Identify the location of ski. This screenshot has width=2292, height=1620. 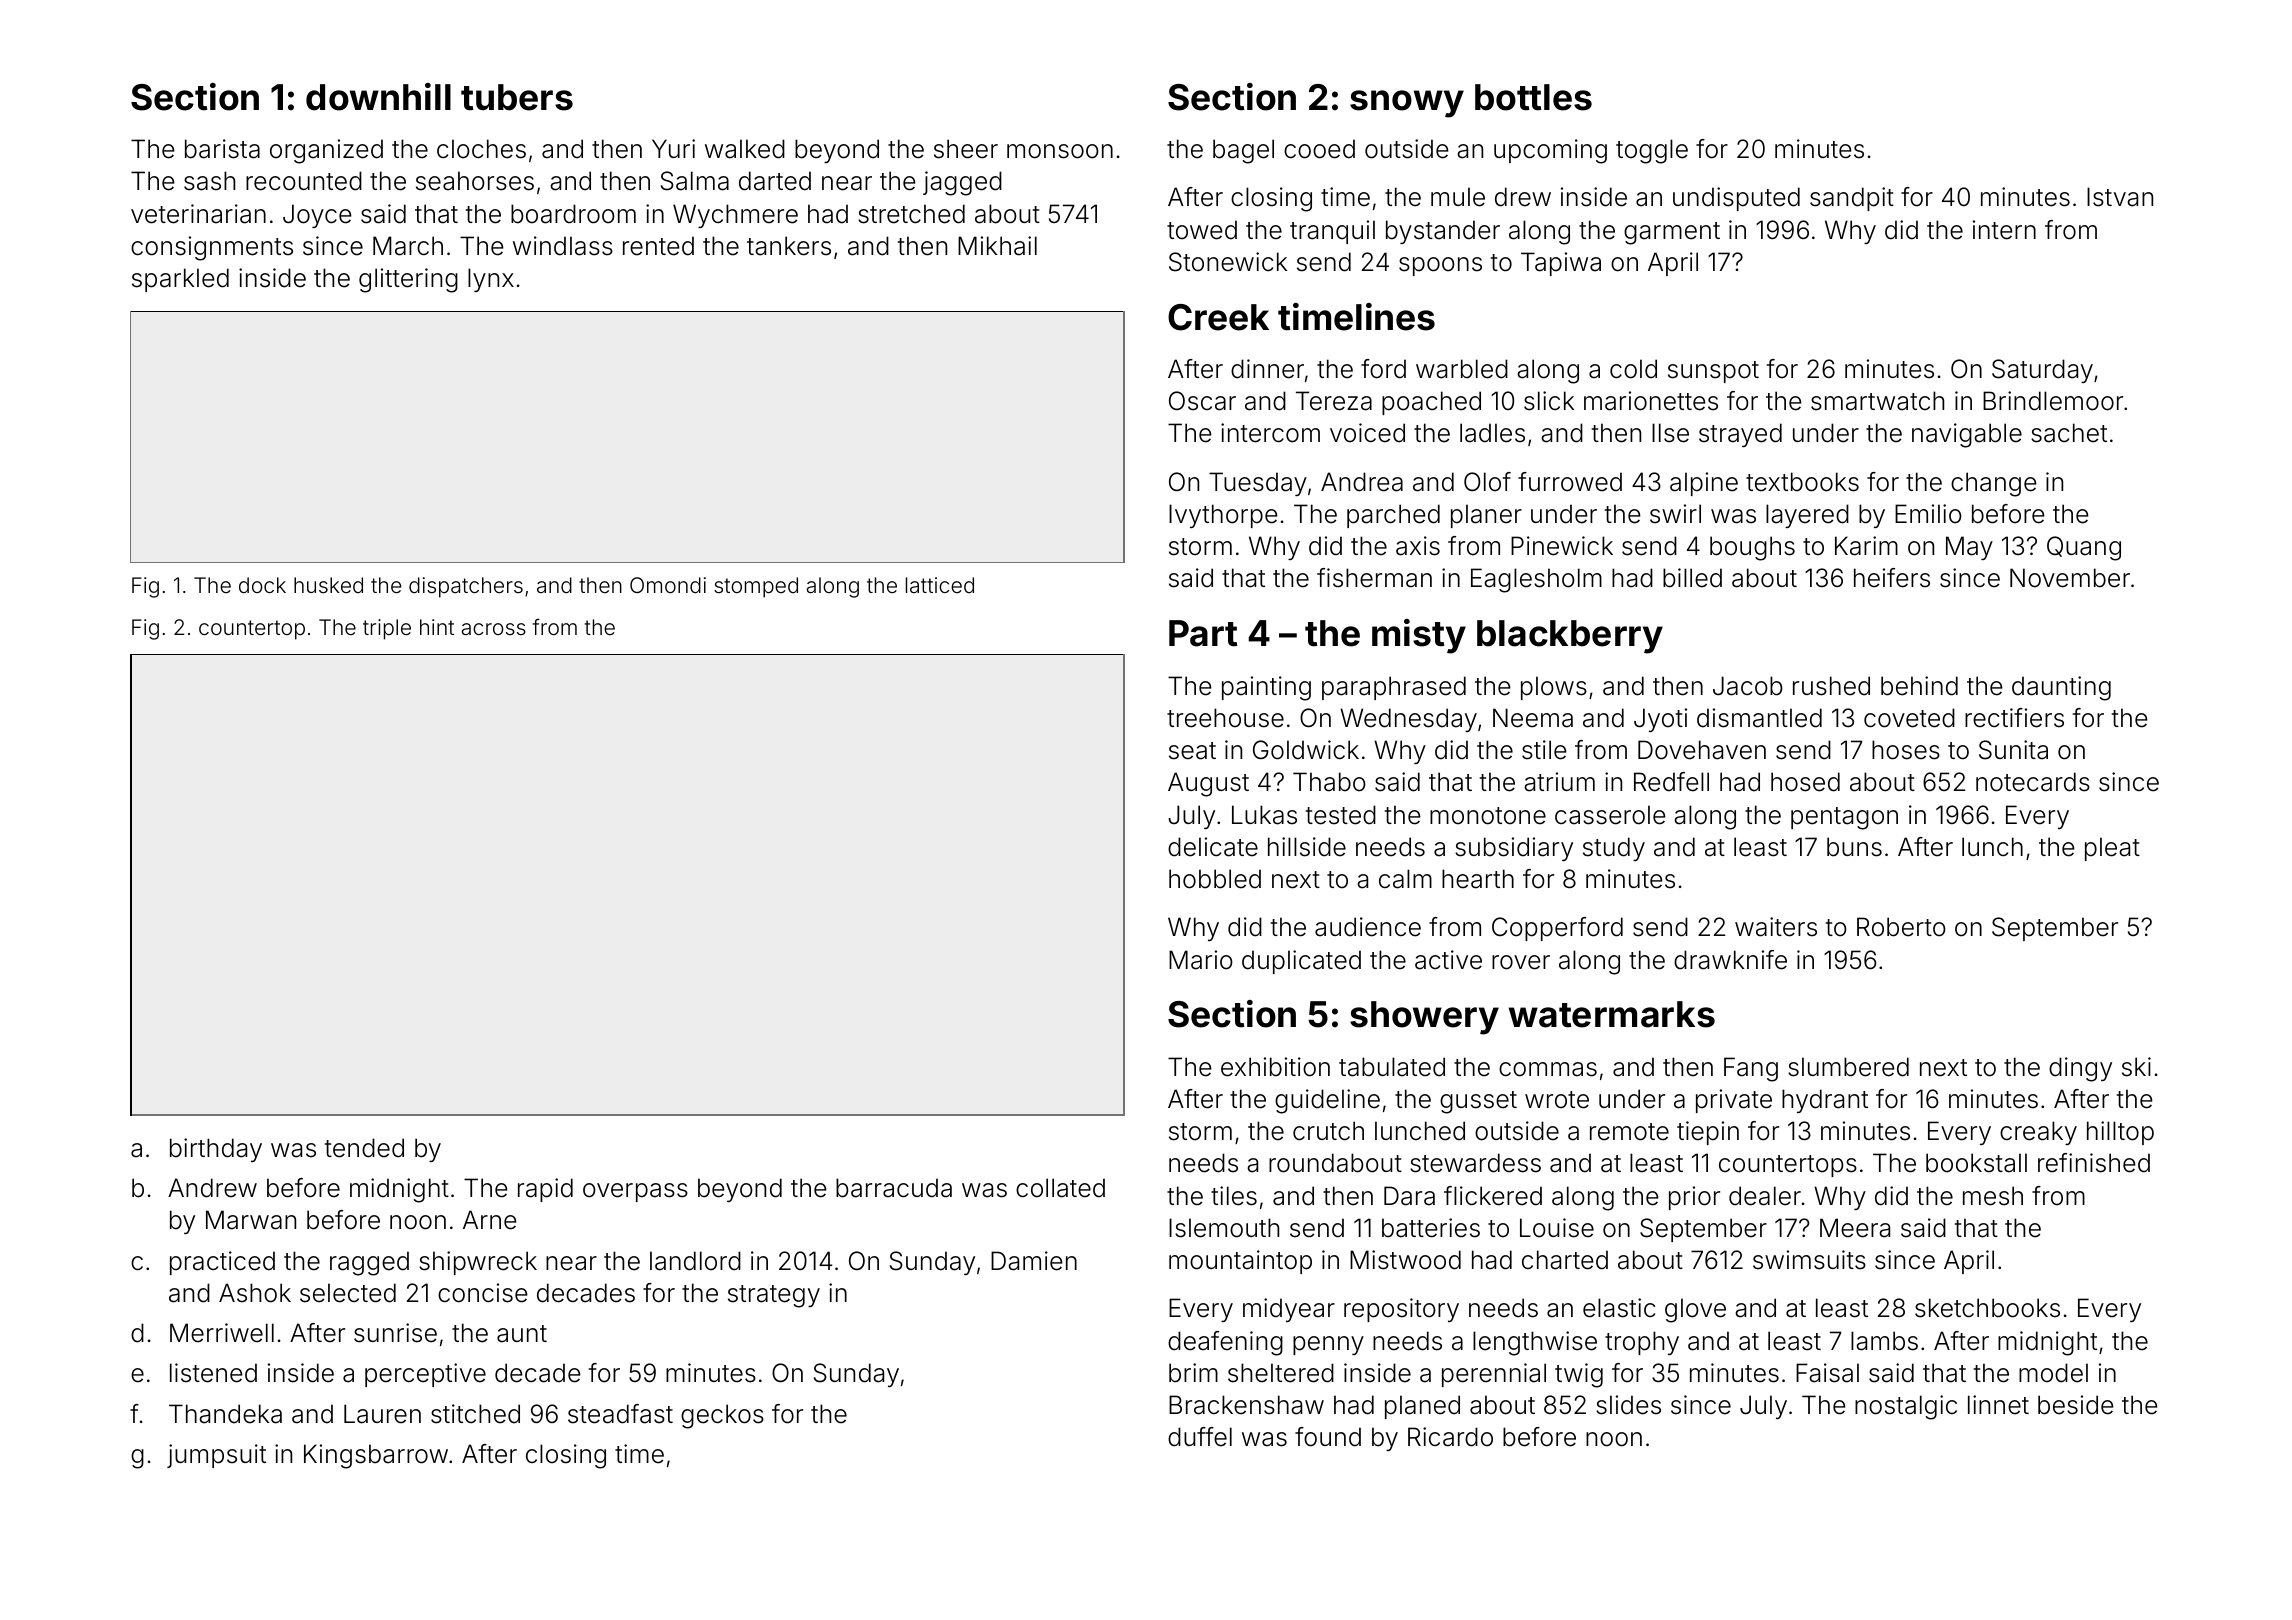
(2136, 1067).
